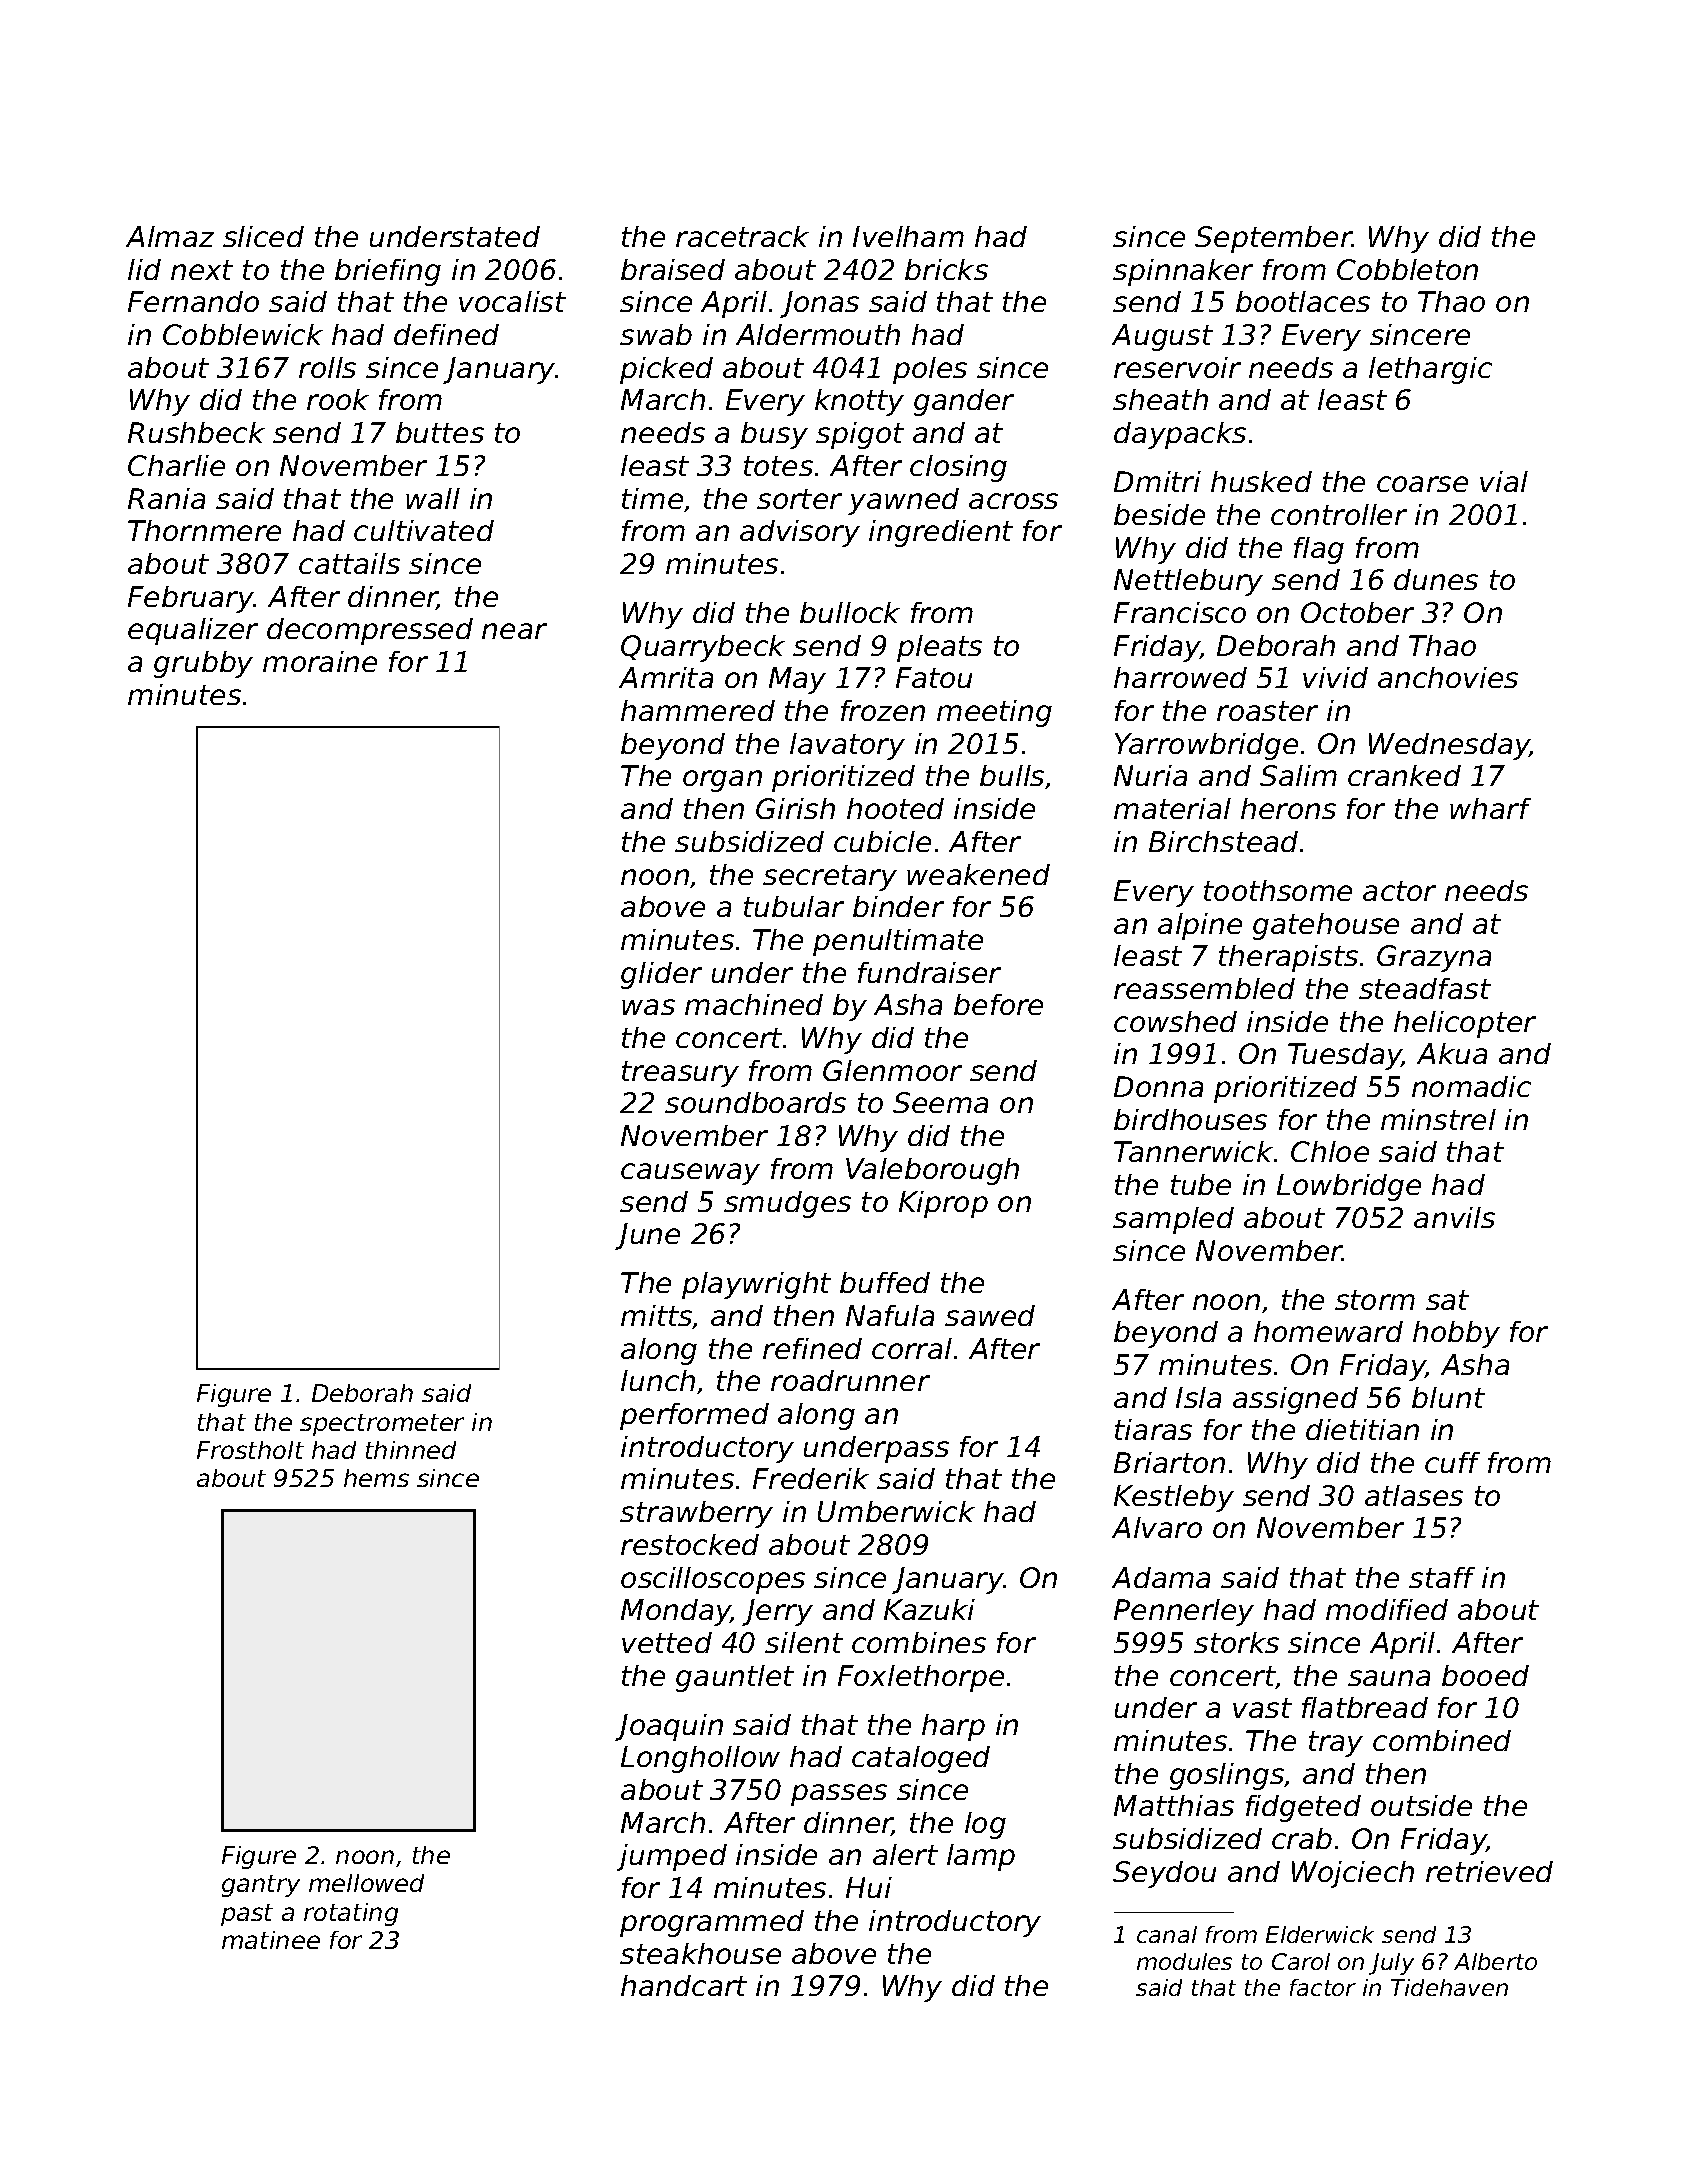 The image size is (1683, 2178). What do you see at coordinates (1267, 711) in the screenshot?
I see `roaster` at bounding box center [1267, 711].
